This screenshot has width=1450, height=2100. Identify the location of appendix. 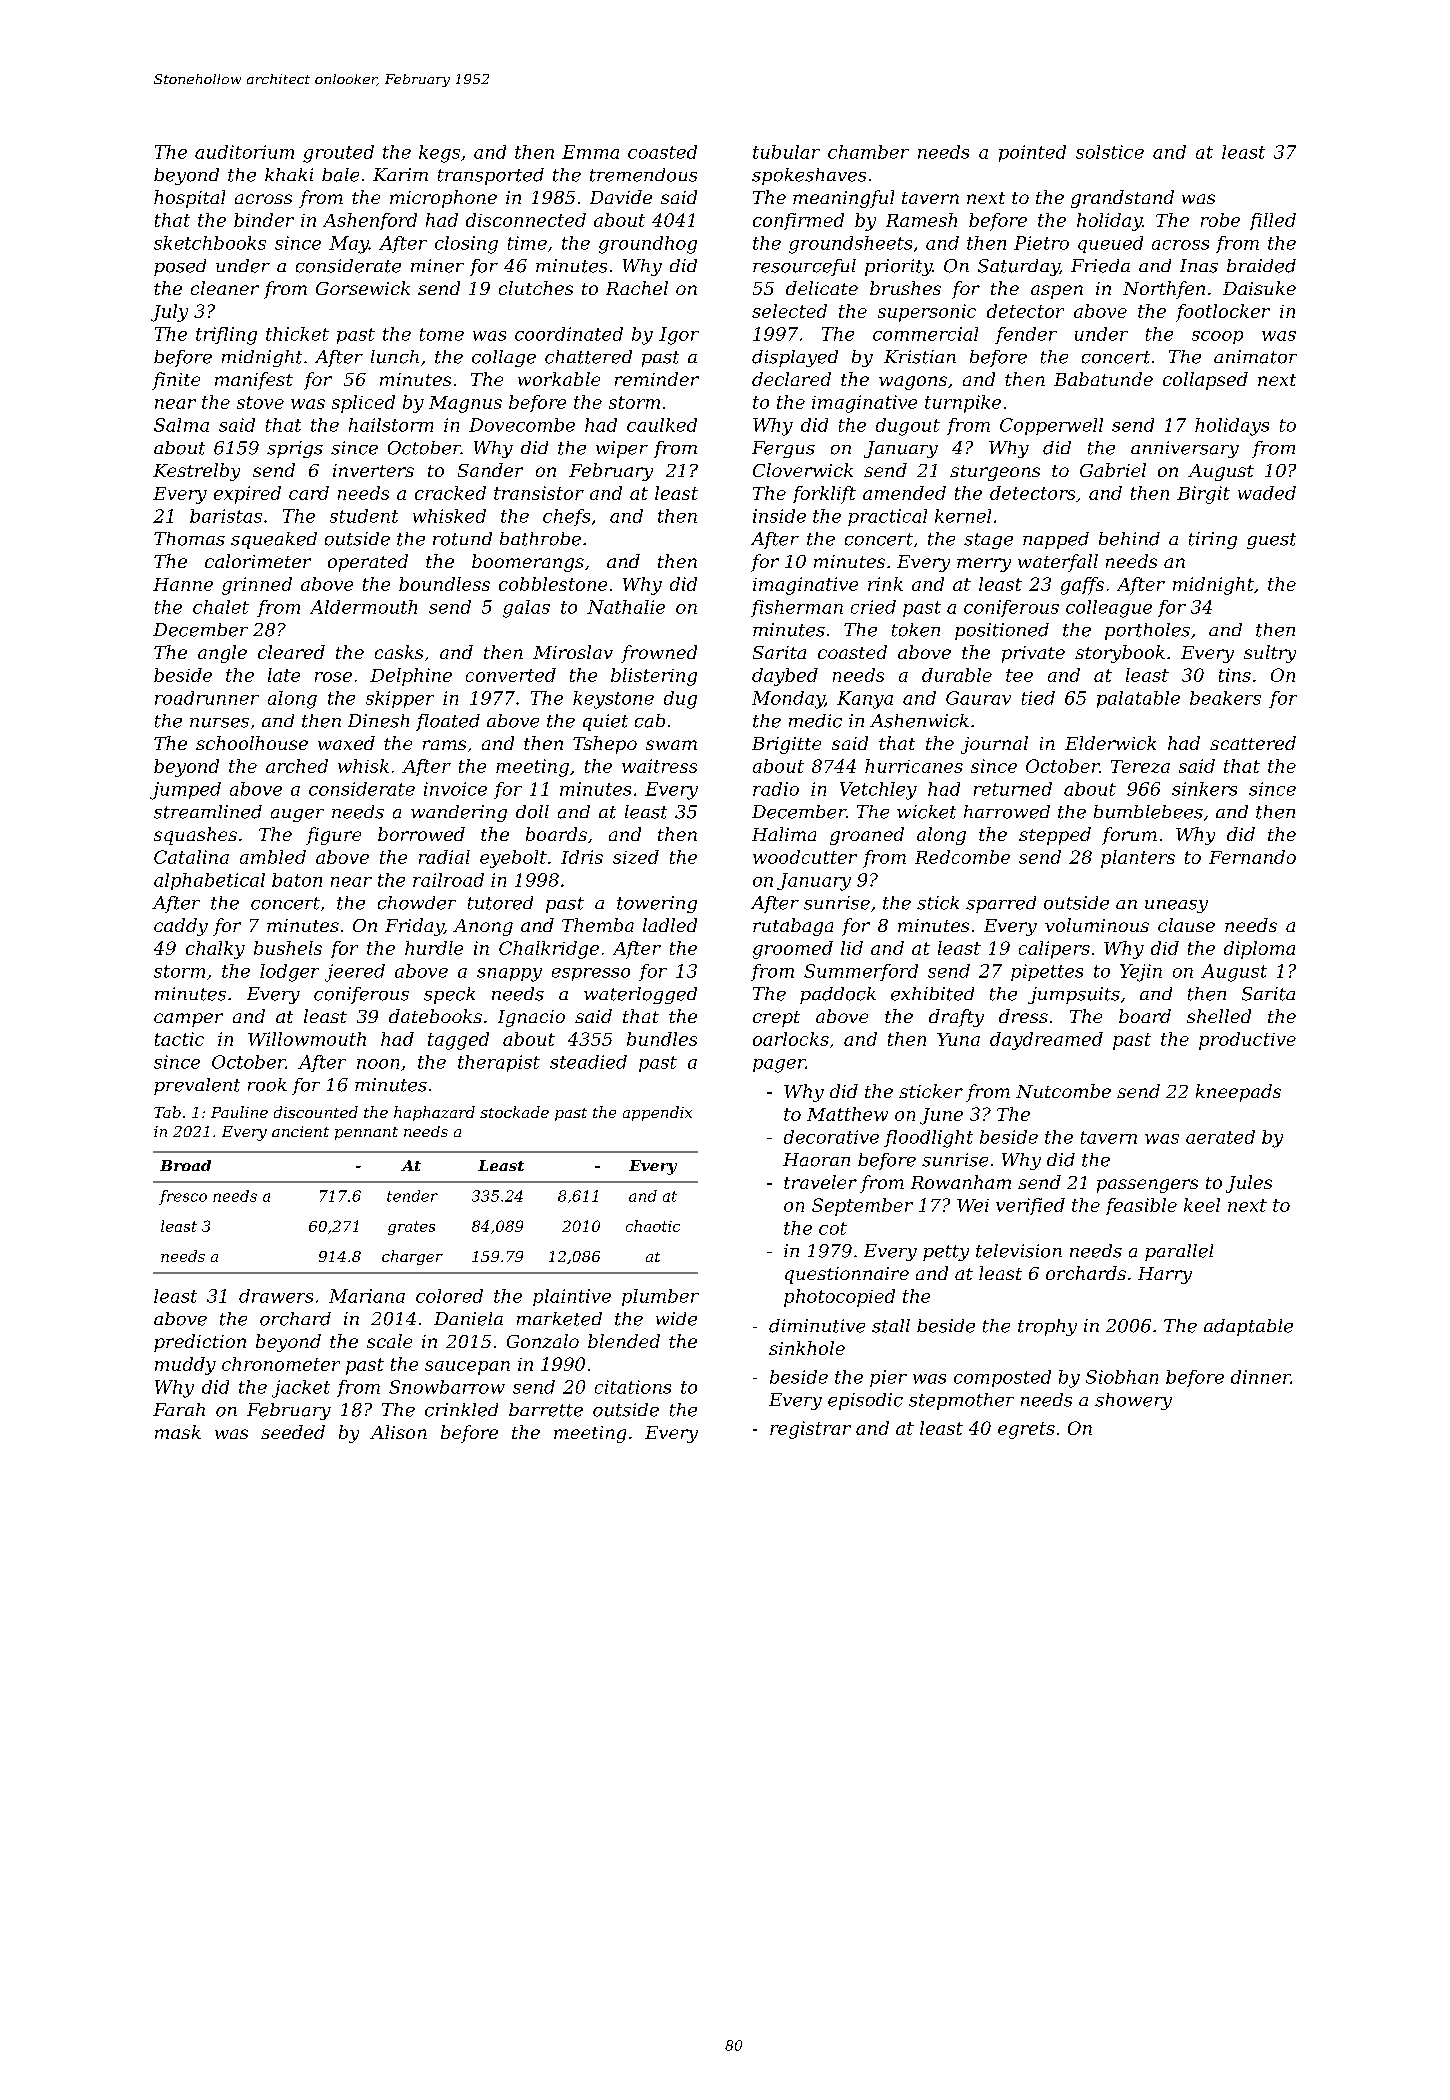
(657, 1113).
